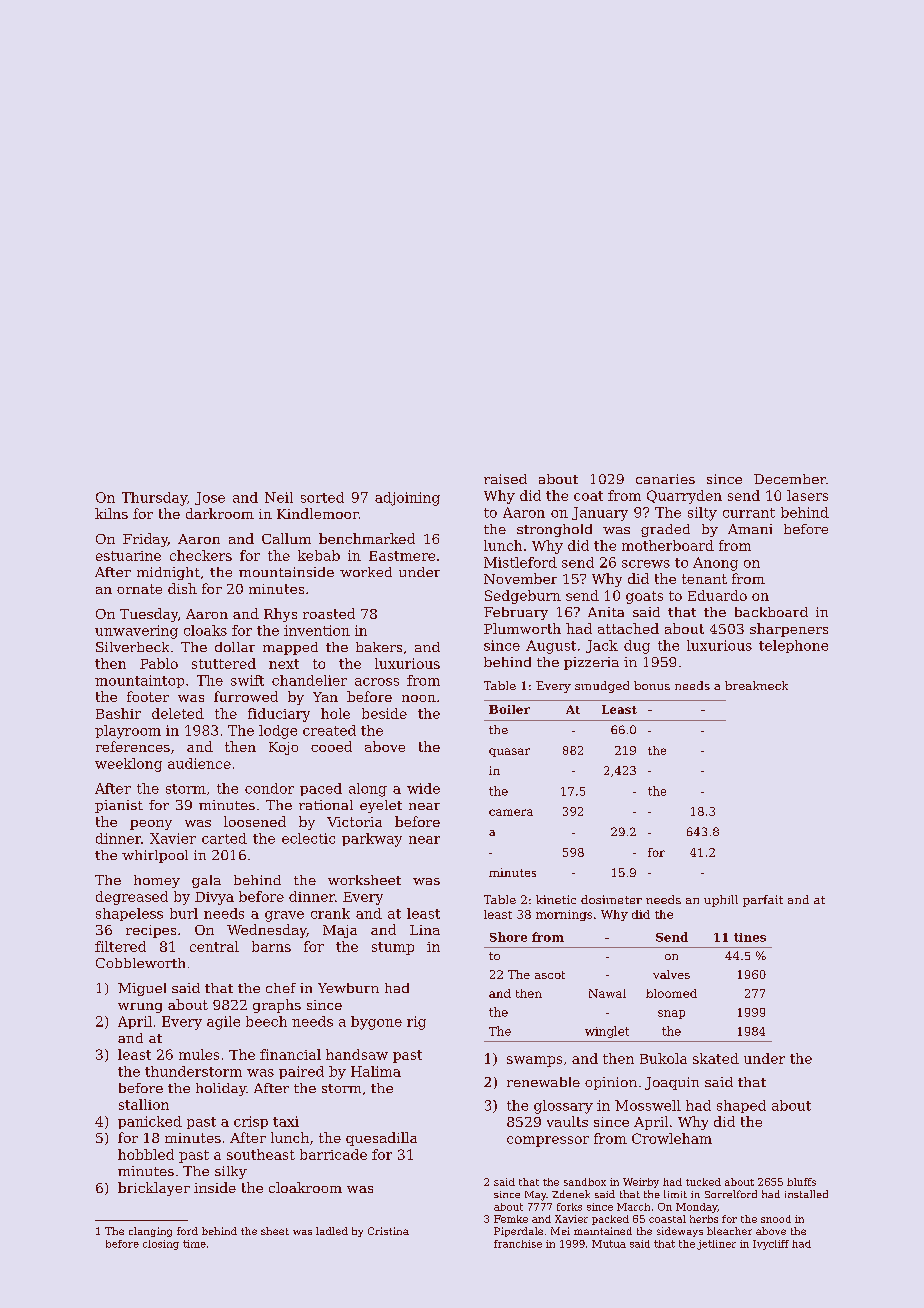  I want to click on Halima, so click(376, 1071).
